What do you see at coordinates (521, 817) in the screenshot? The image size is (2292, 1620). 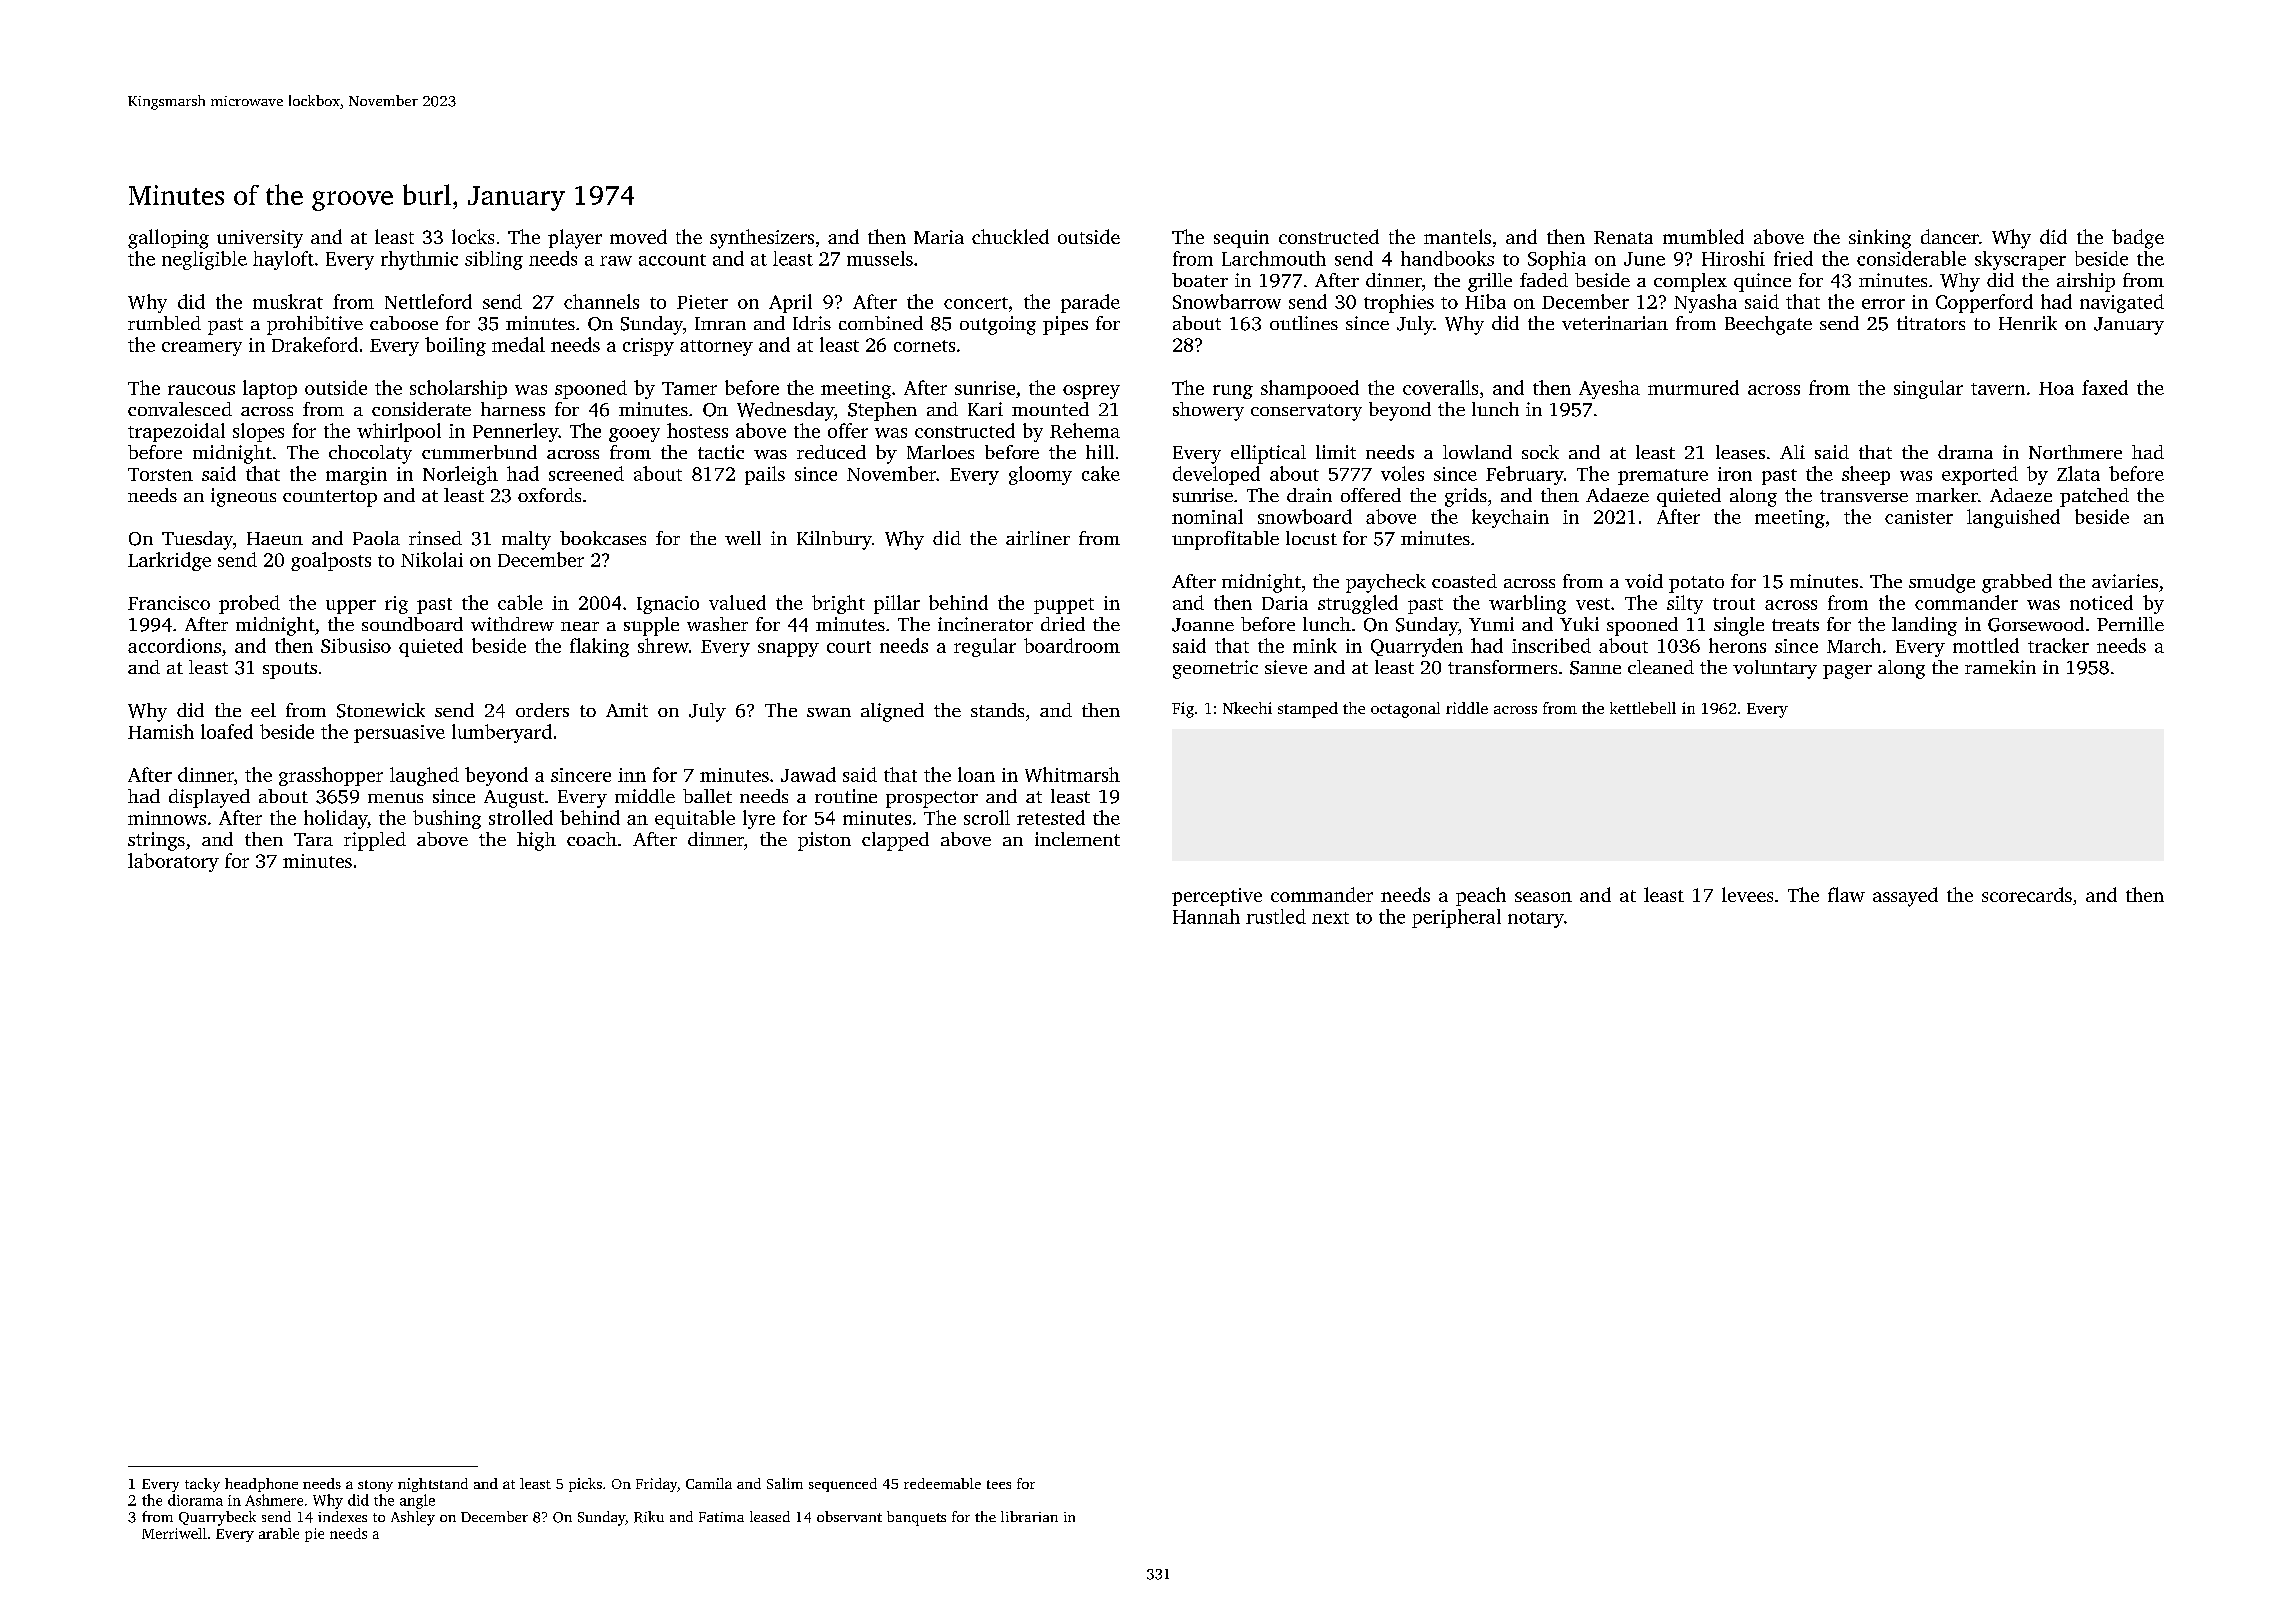 I see `strolled` at bounding box center [521, 817].
